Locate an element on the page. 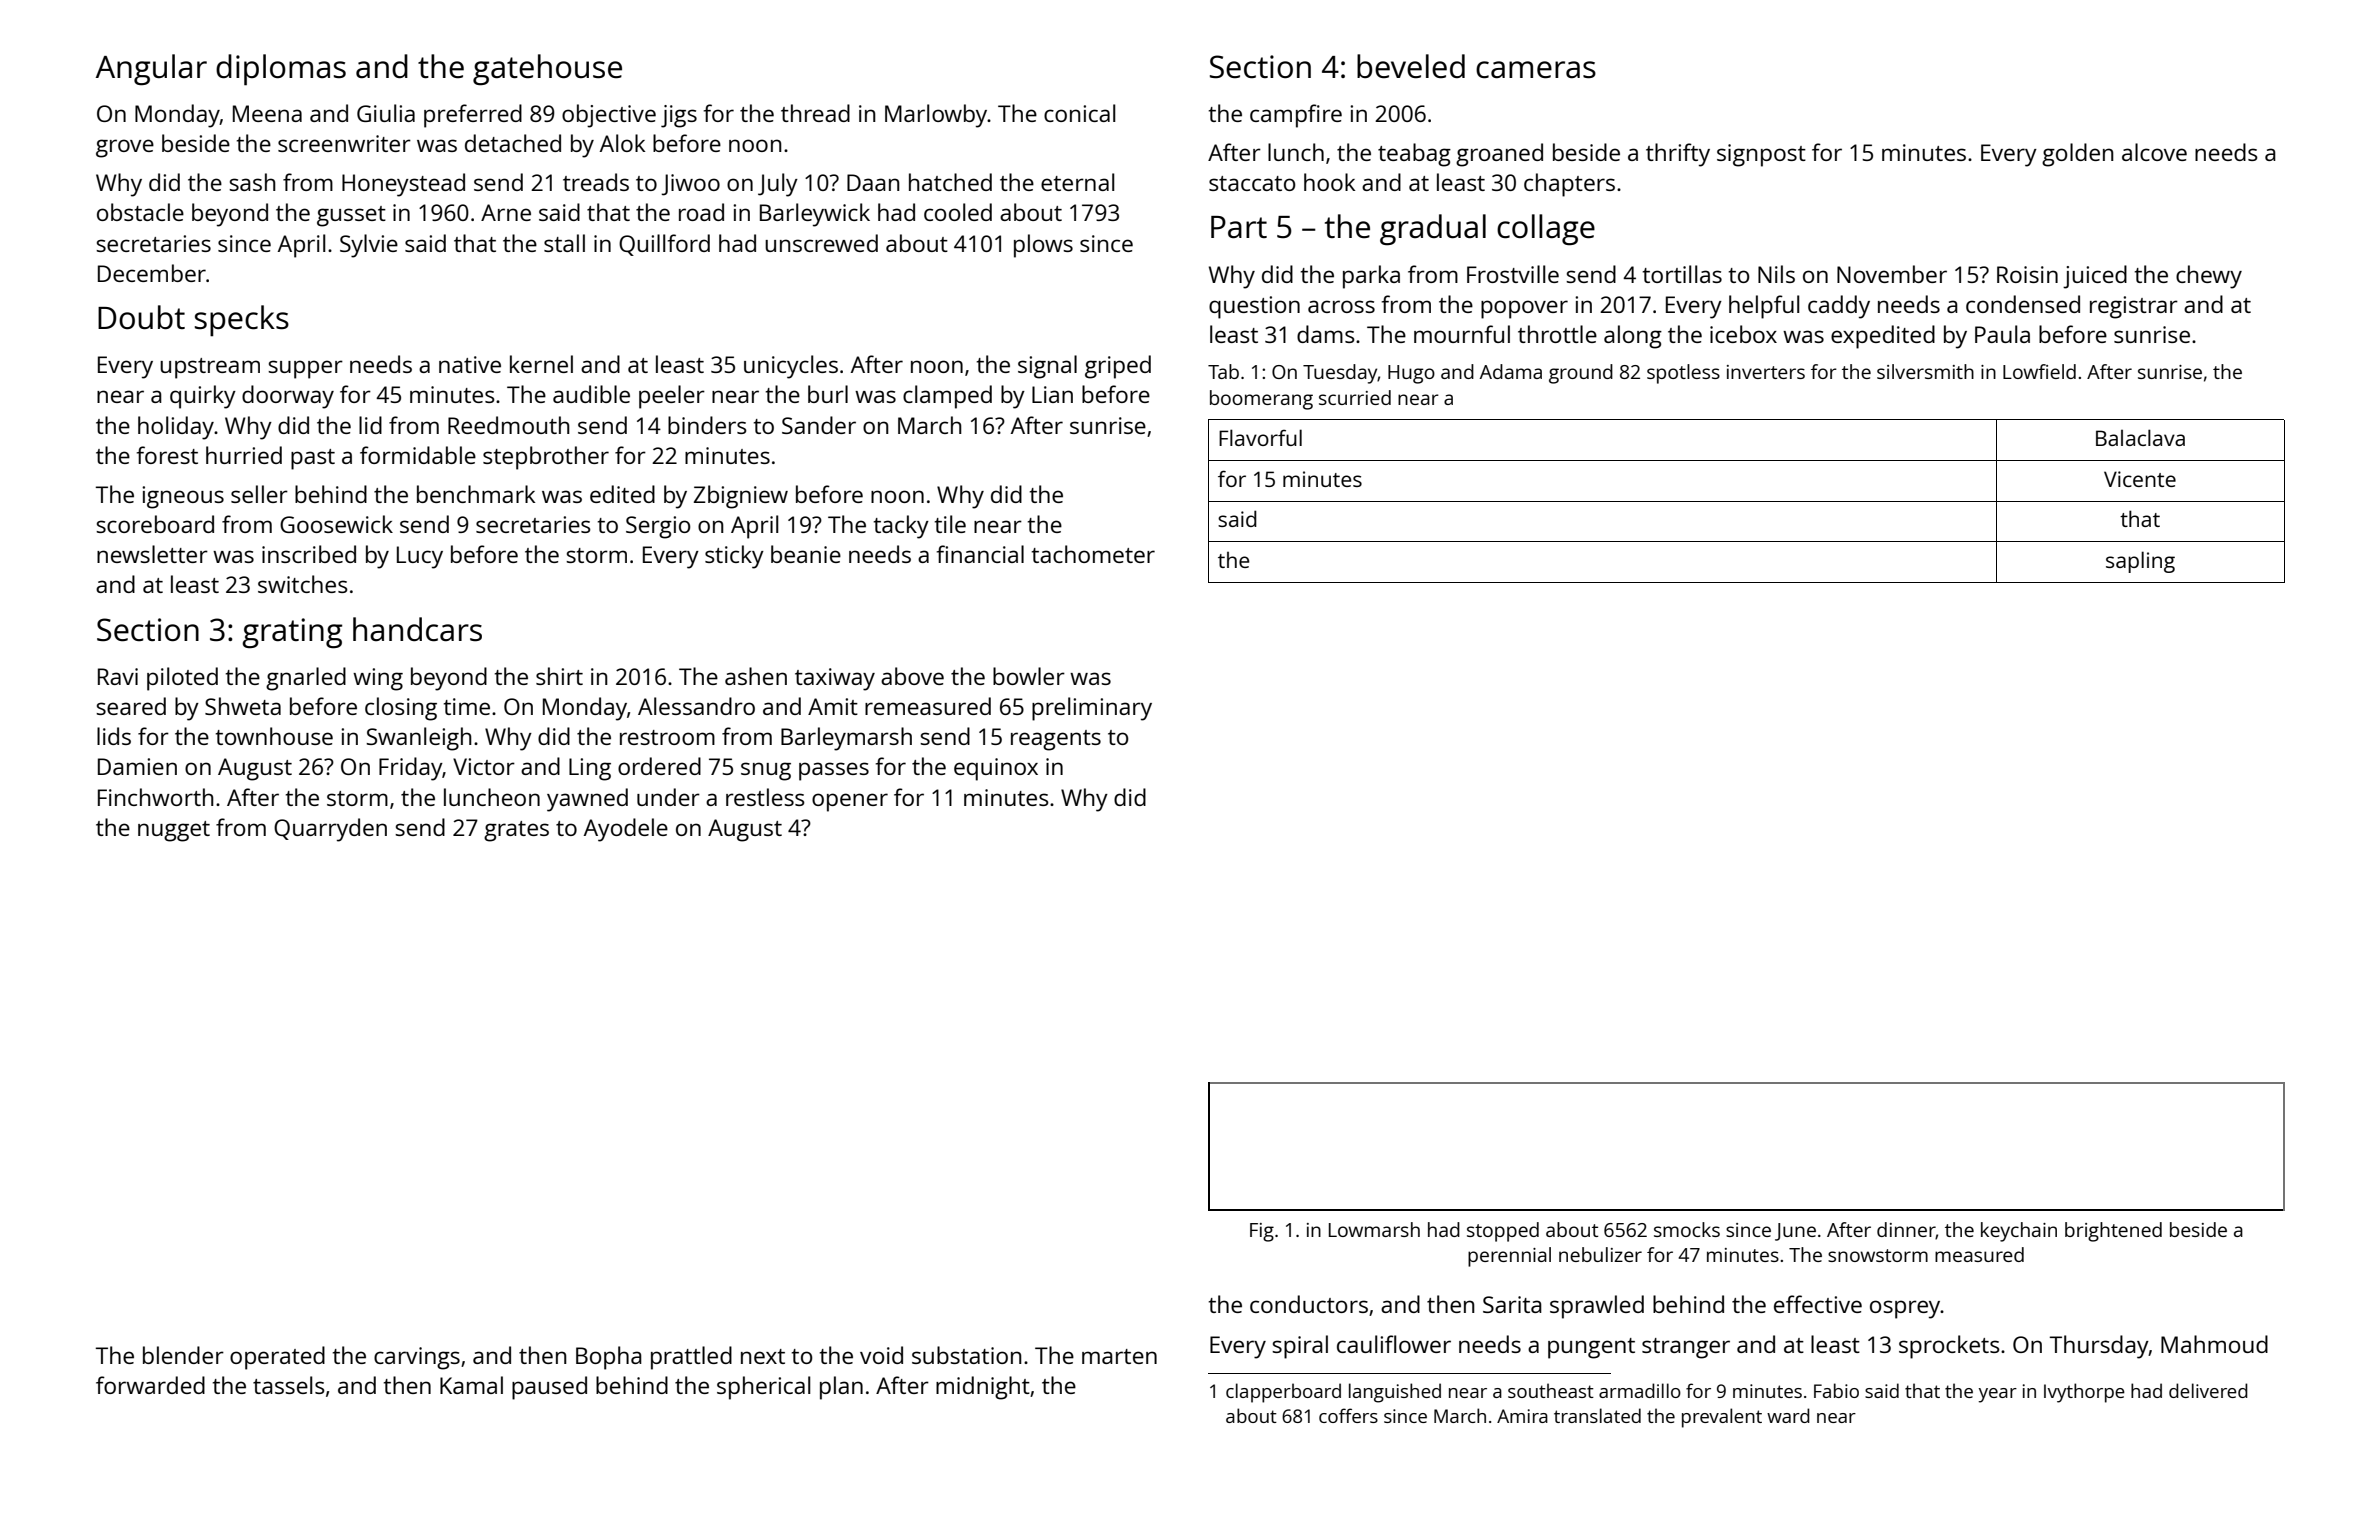 The image size is (2380, 1540). preliminary is located at coordinates (1092, 709).
